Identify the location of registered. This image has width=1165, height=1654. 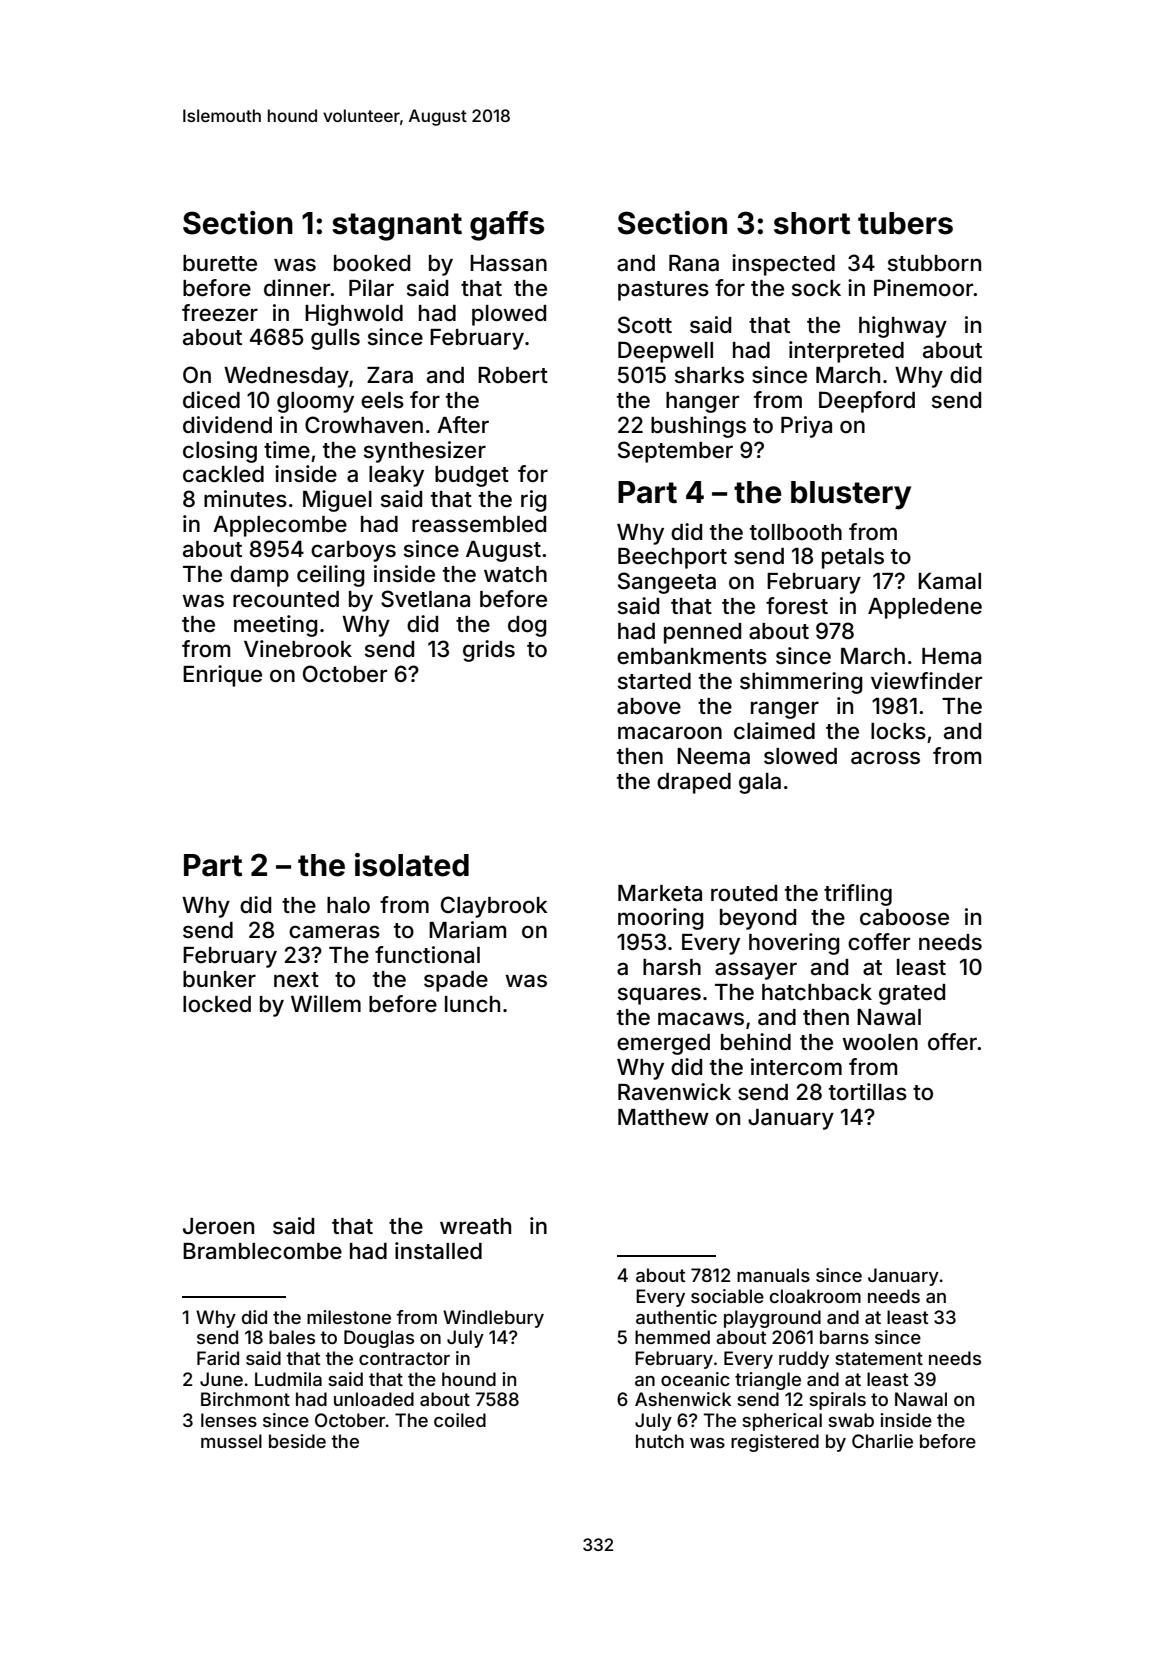
(775, 1443).
